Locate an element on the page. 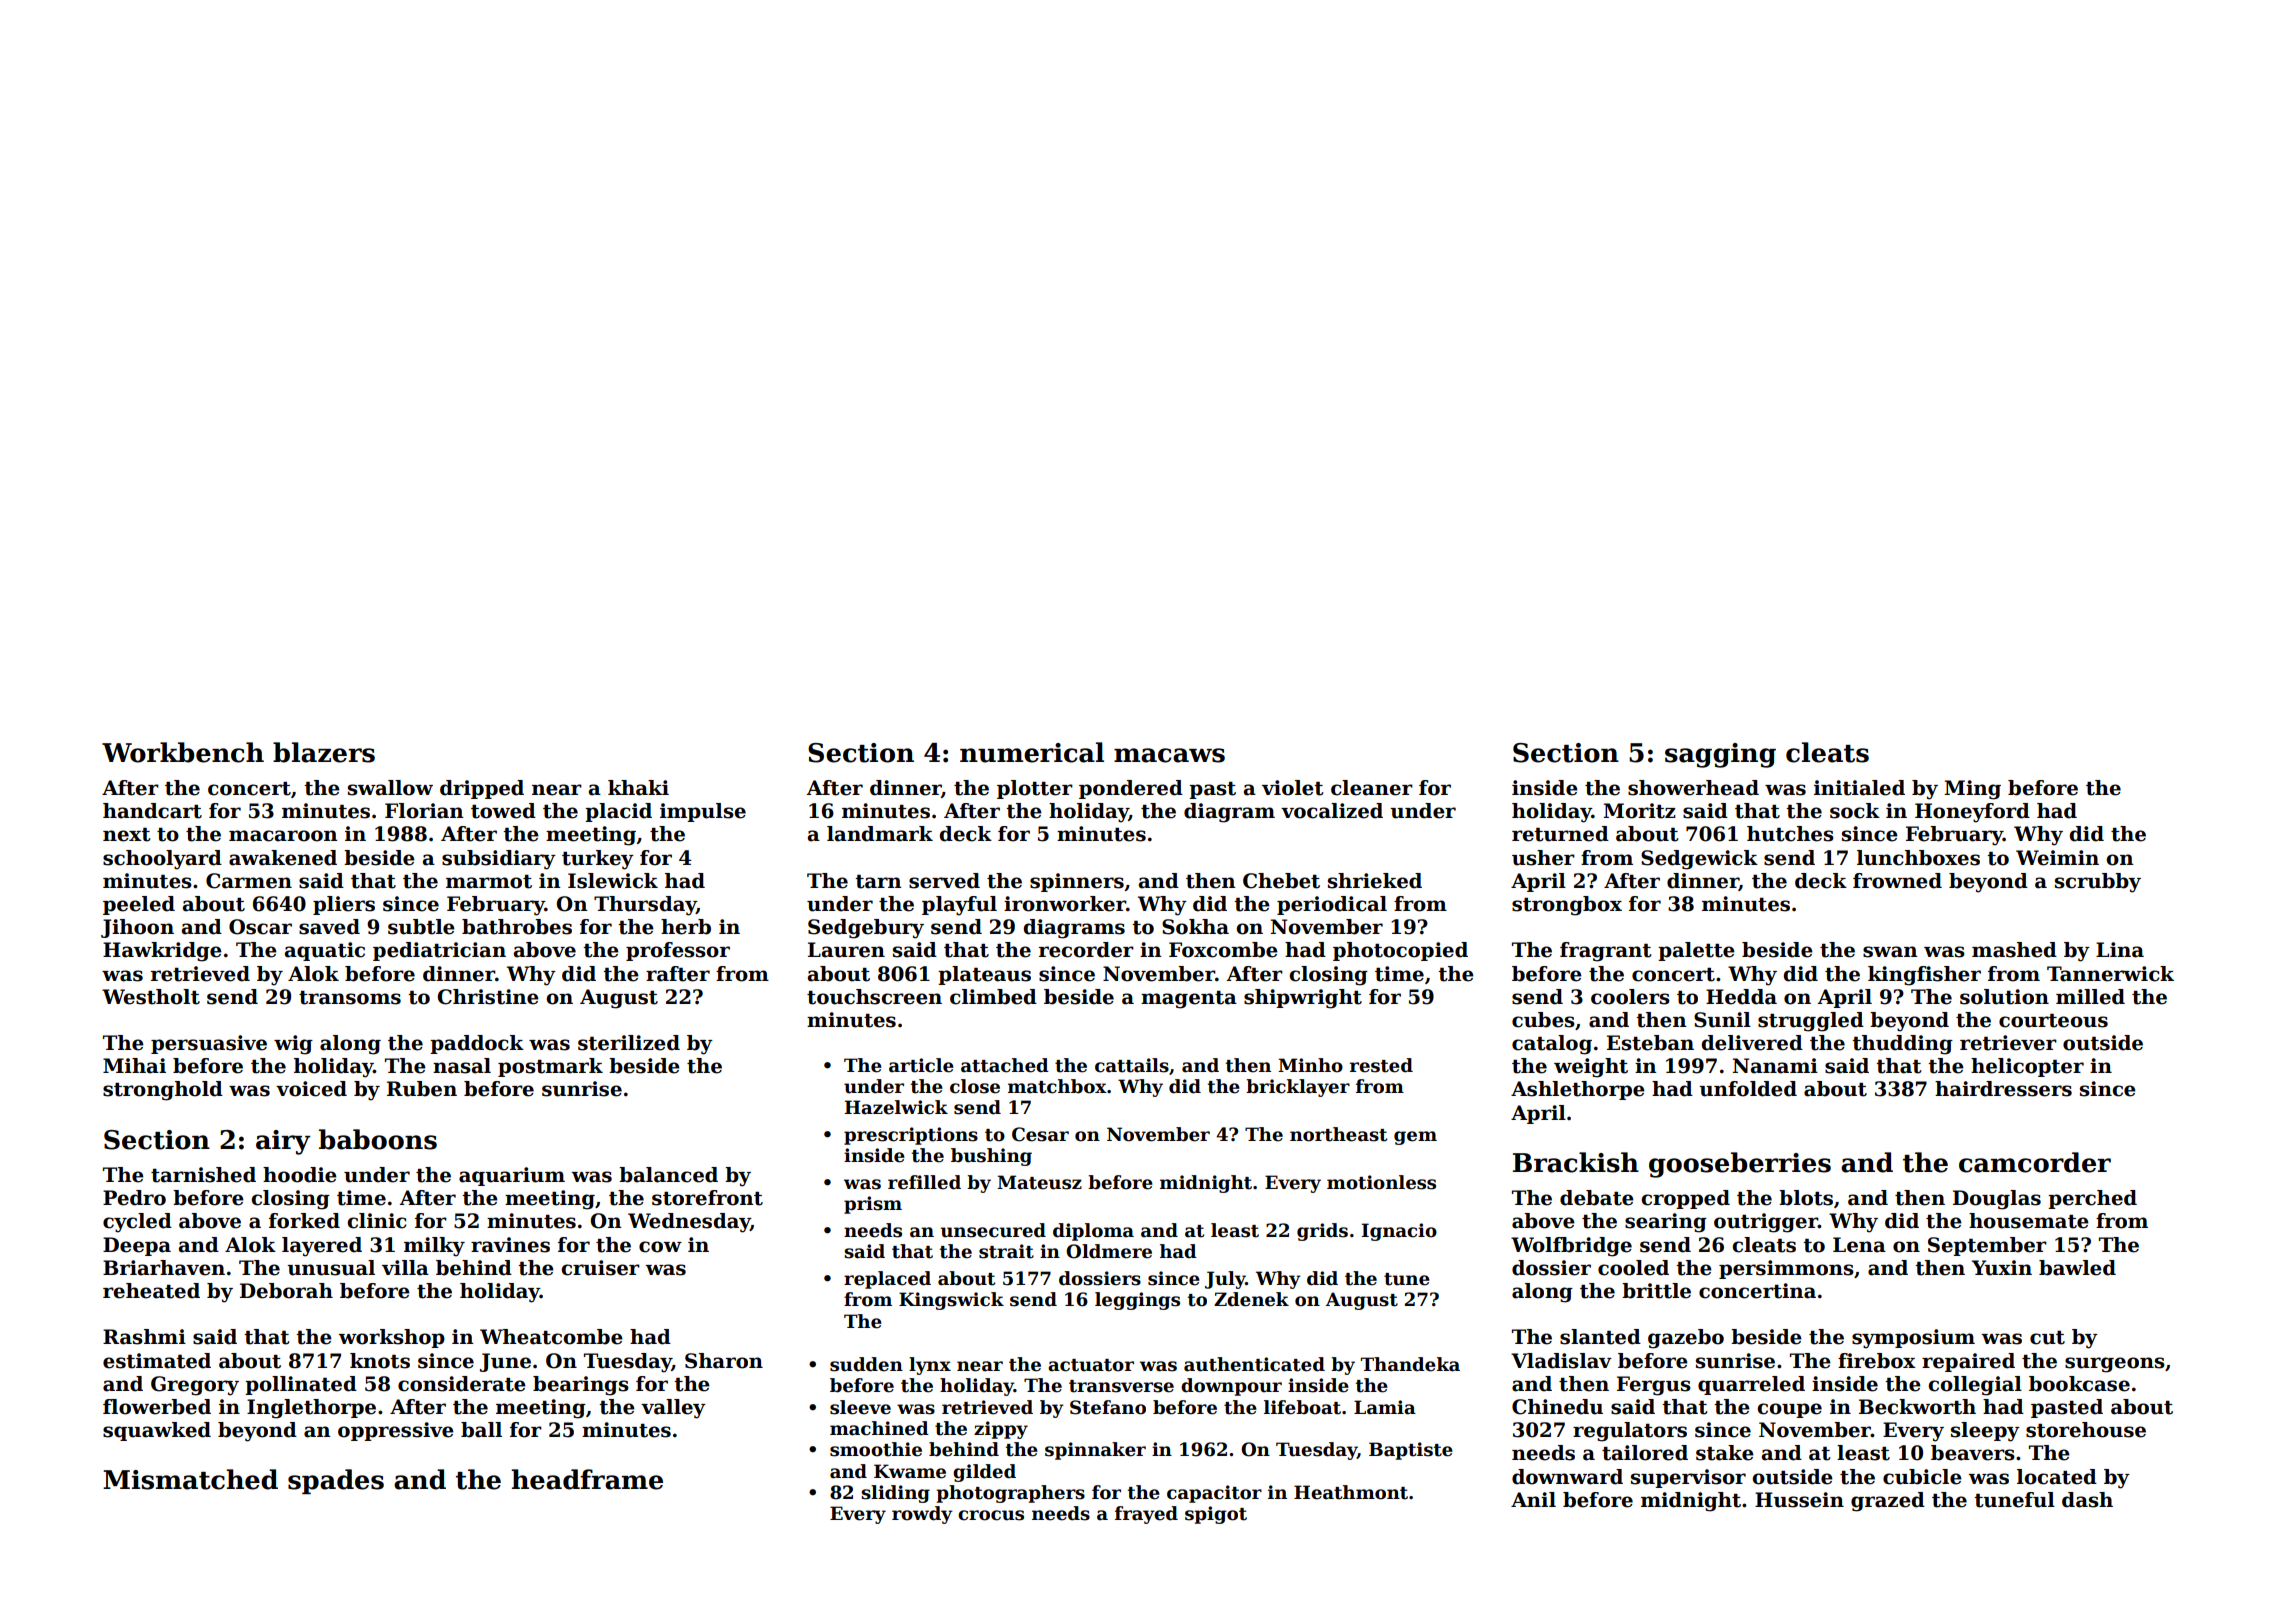 This image has height=1614, width=2282. brittle is located at coordinates (1656, 1291).
